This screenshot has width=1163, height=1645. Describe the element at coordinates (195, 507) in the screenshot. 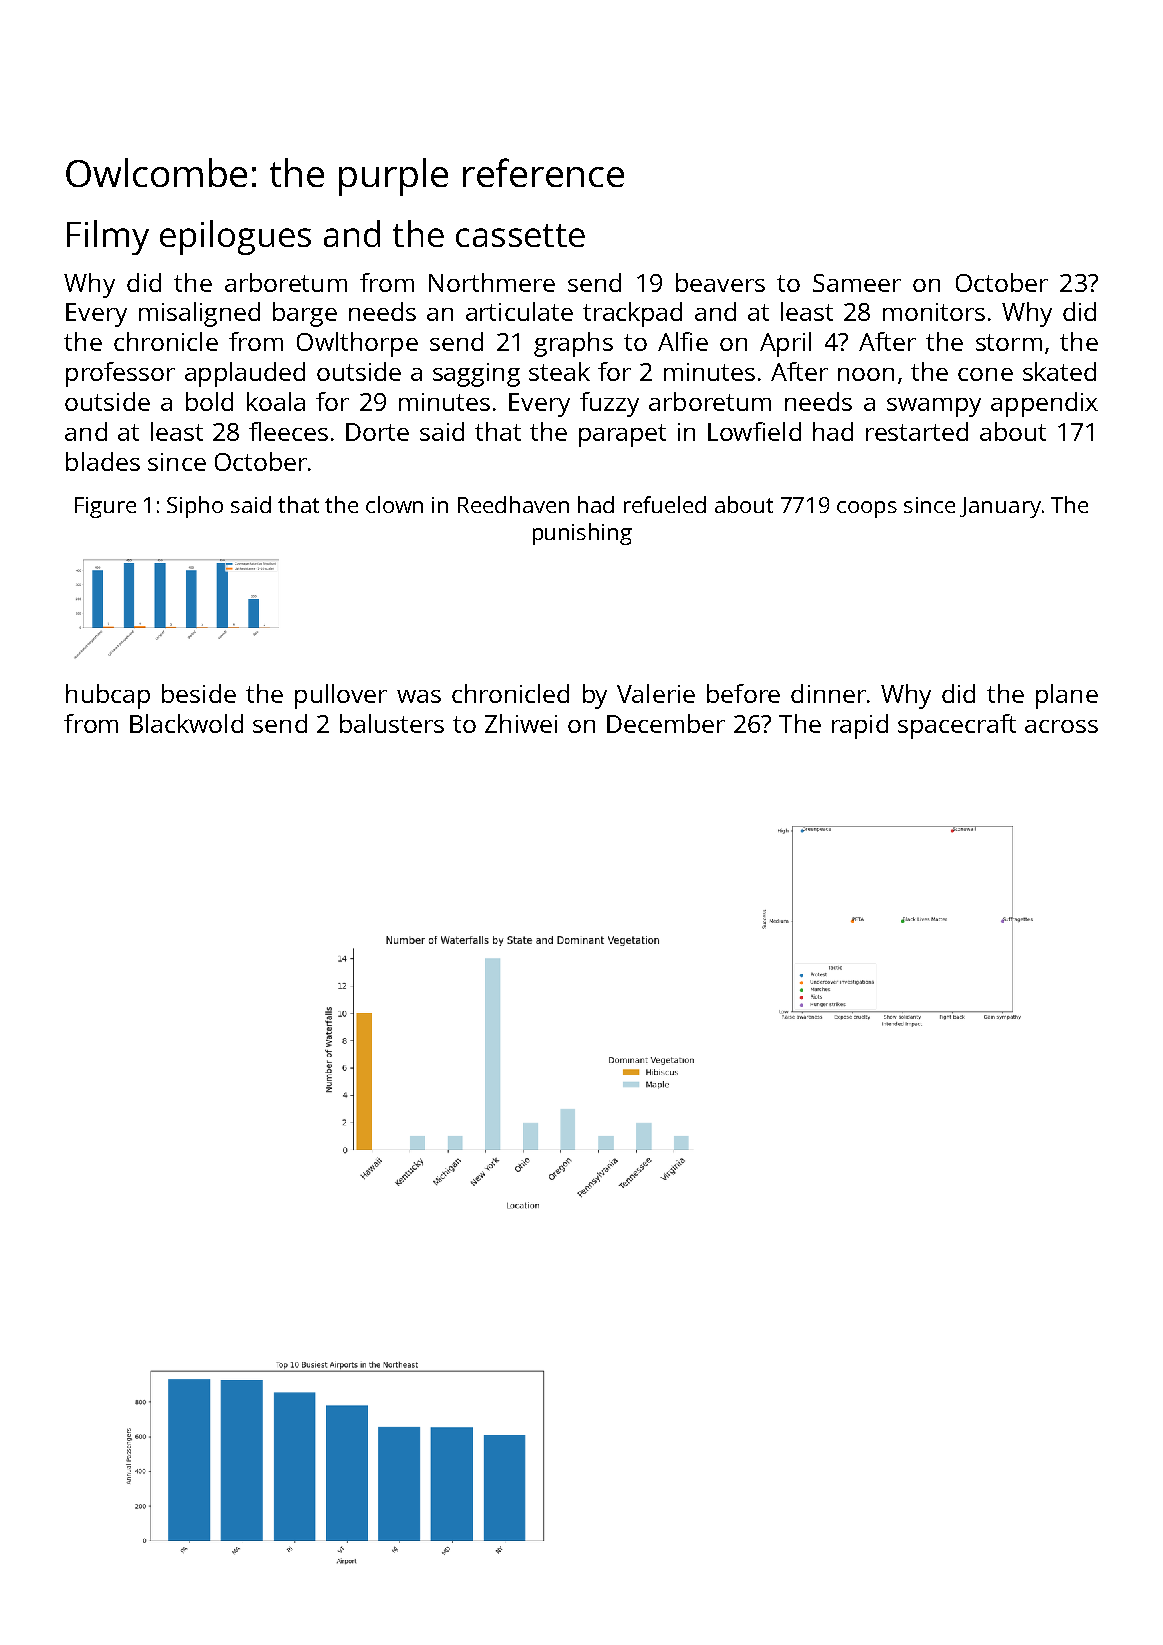

I see `Sipho` at that location.
